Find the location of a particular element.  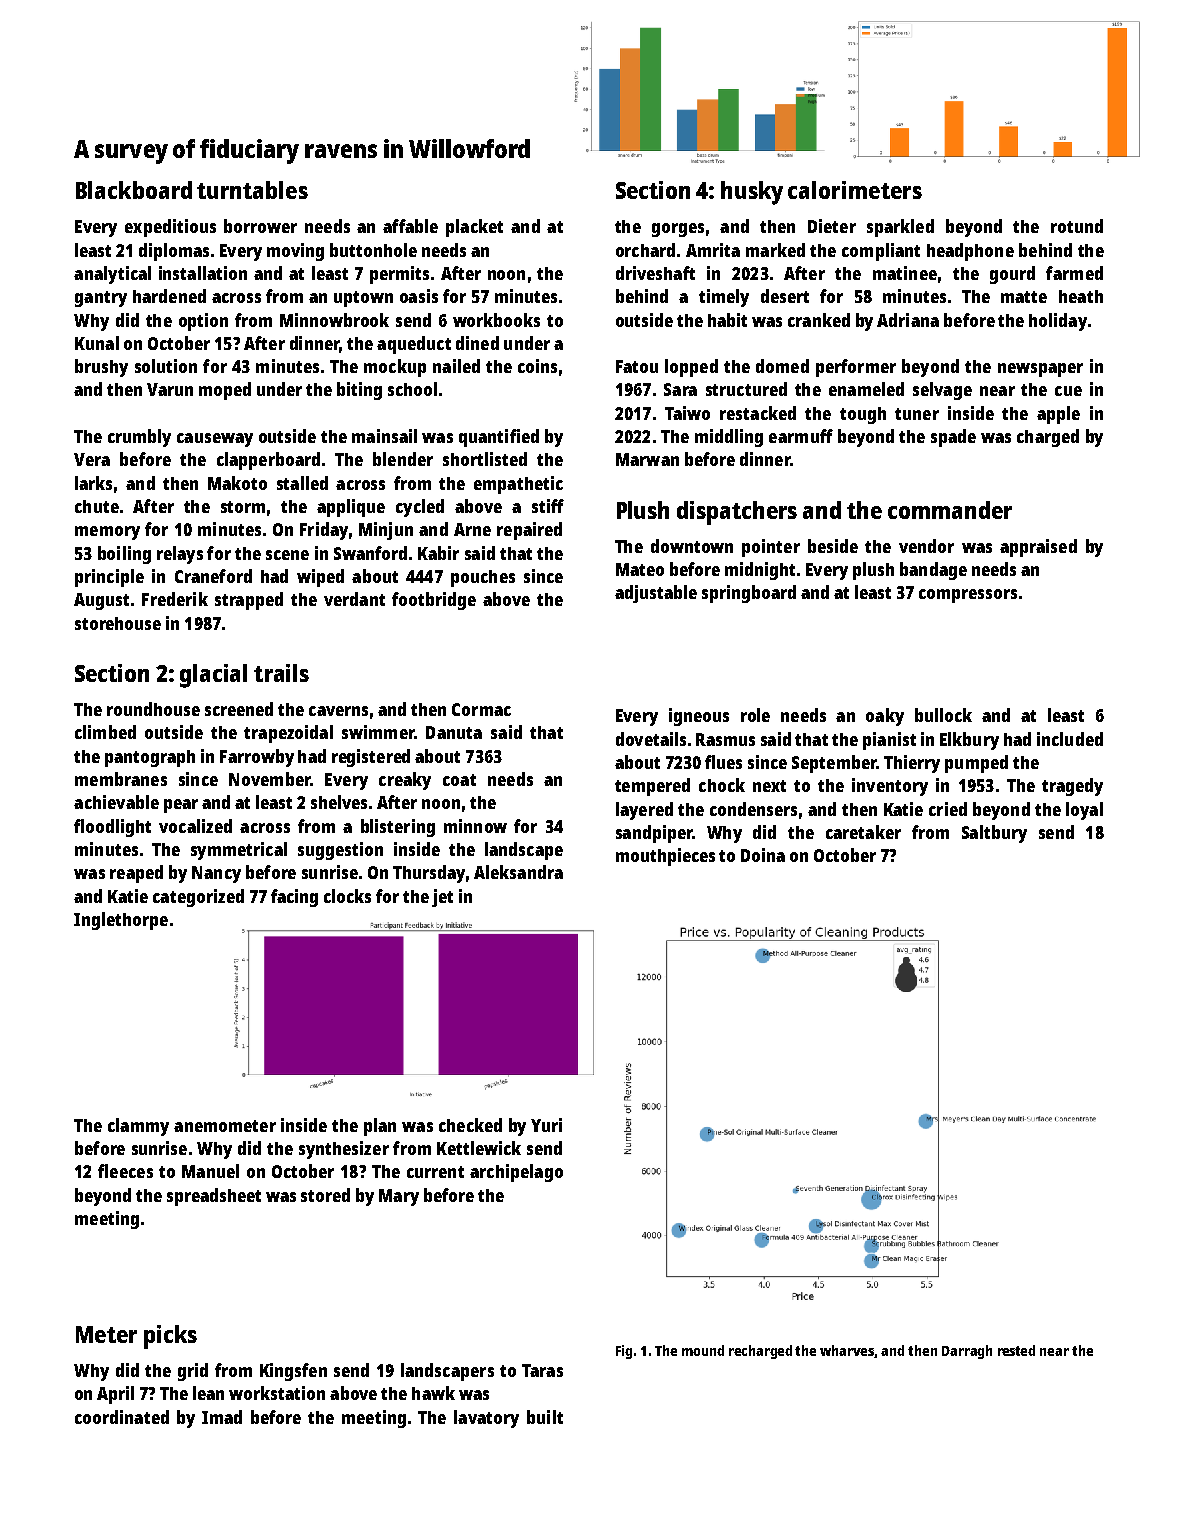

placket is located at coordinates (474, 228).
